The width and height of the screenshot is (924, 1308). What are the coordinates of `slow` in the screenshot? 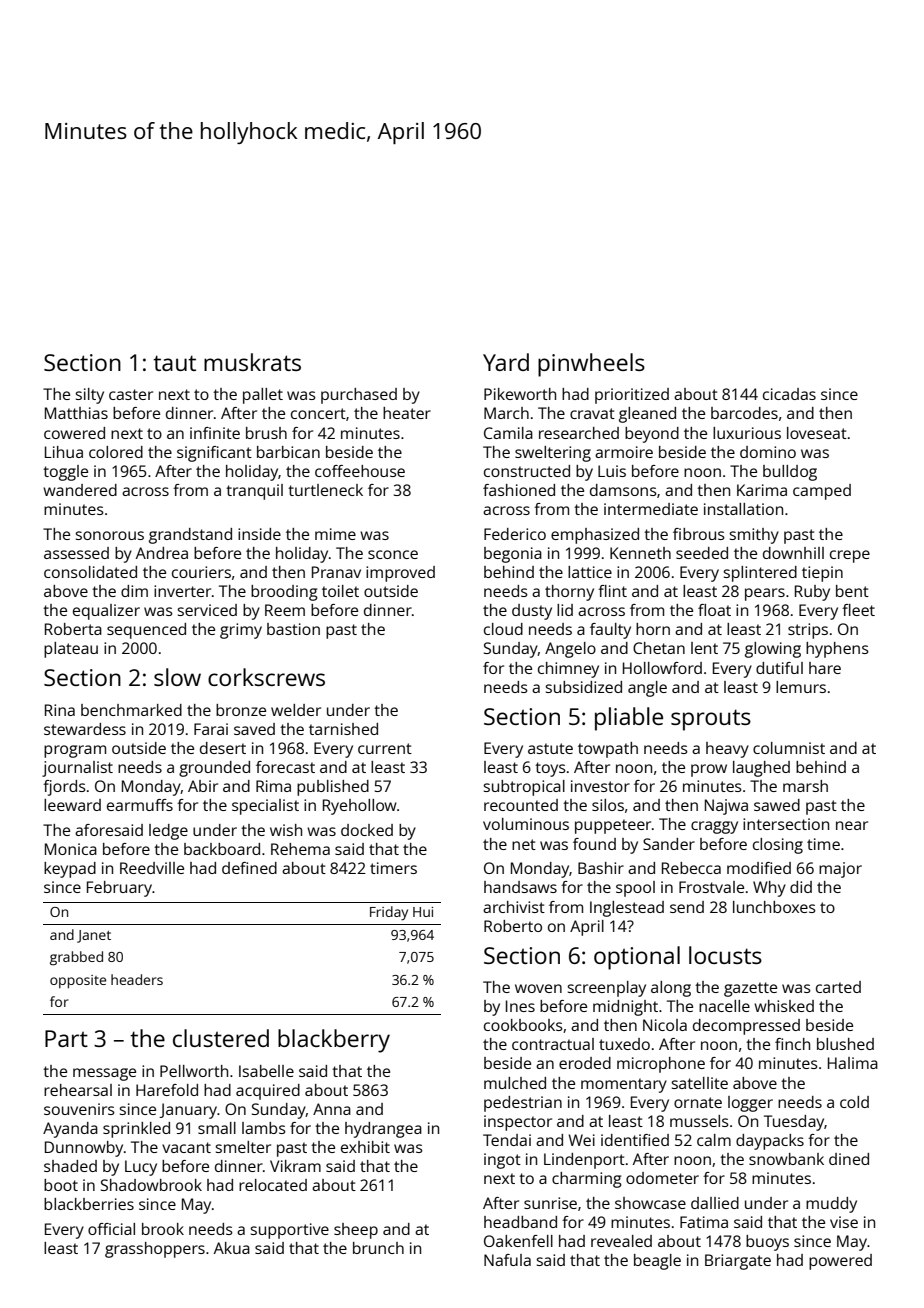 It's located at (177, 677).
